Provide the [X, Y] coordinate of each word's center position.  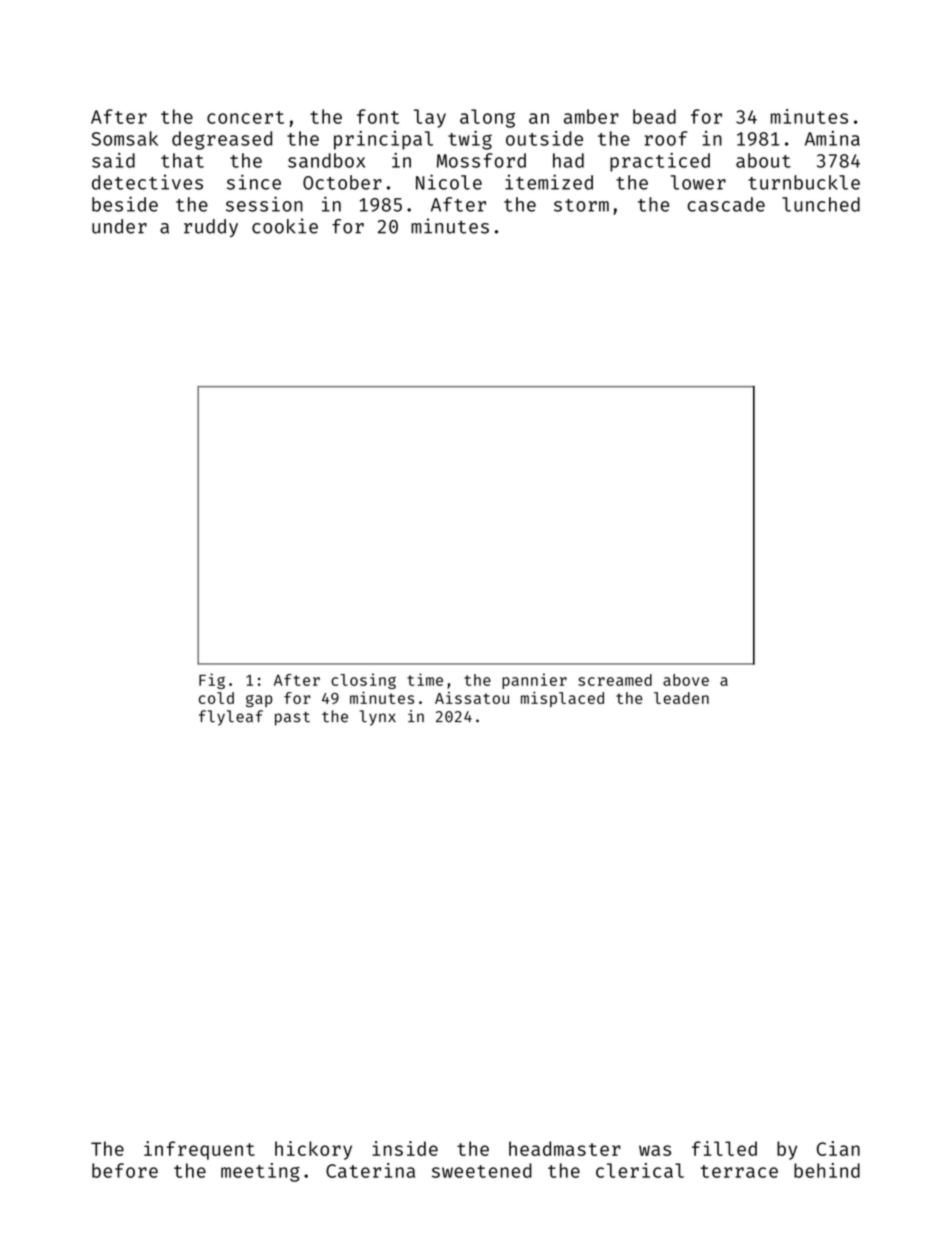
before [125, 1170]
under [119, 226]
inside [405, 1148]
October [342, 182]
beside [125, 204]
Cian [838, 1148]
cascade [726, 204]
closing [363, 681]
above [686, 680]
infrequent [199, 1150]
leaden [681, 698]
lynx [378, 718]
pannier [534, 681]
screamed [615, 680]
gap [259, 701]
